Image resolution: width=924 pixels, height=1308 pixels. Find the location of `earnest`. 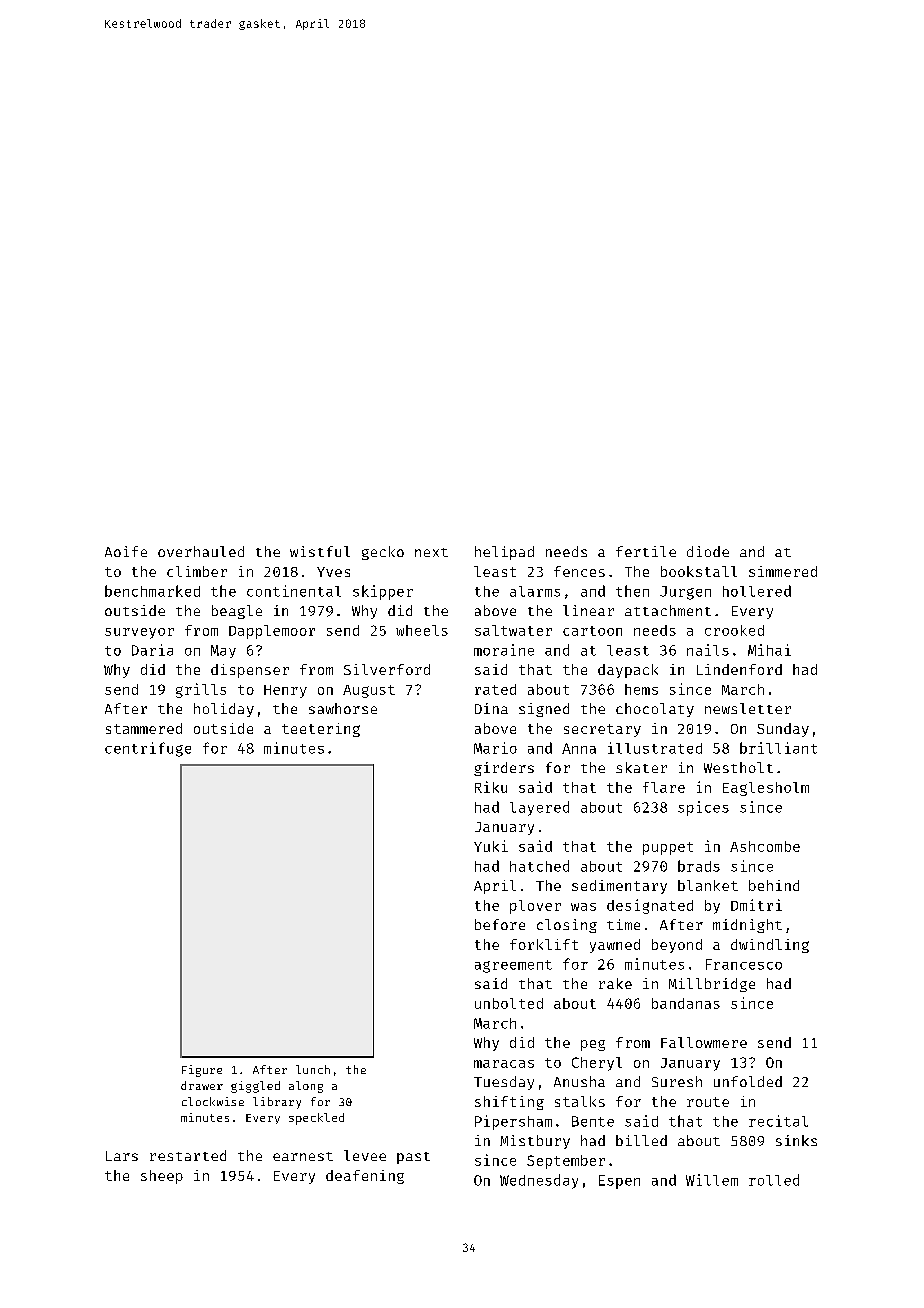

earnest is located at coordinates (303, 1156).
